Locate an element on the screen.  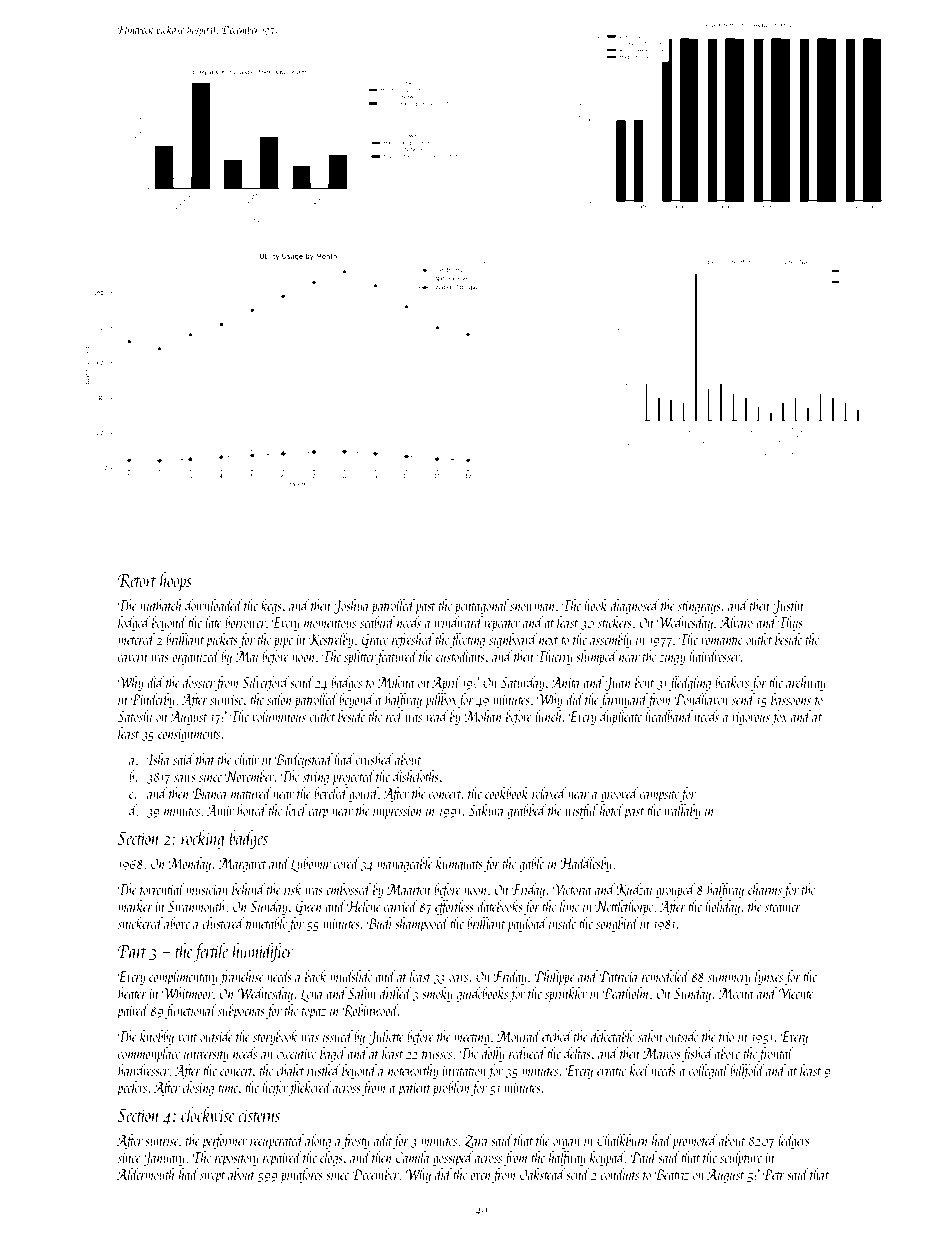
Justin is located at coordinates (788, 607).
